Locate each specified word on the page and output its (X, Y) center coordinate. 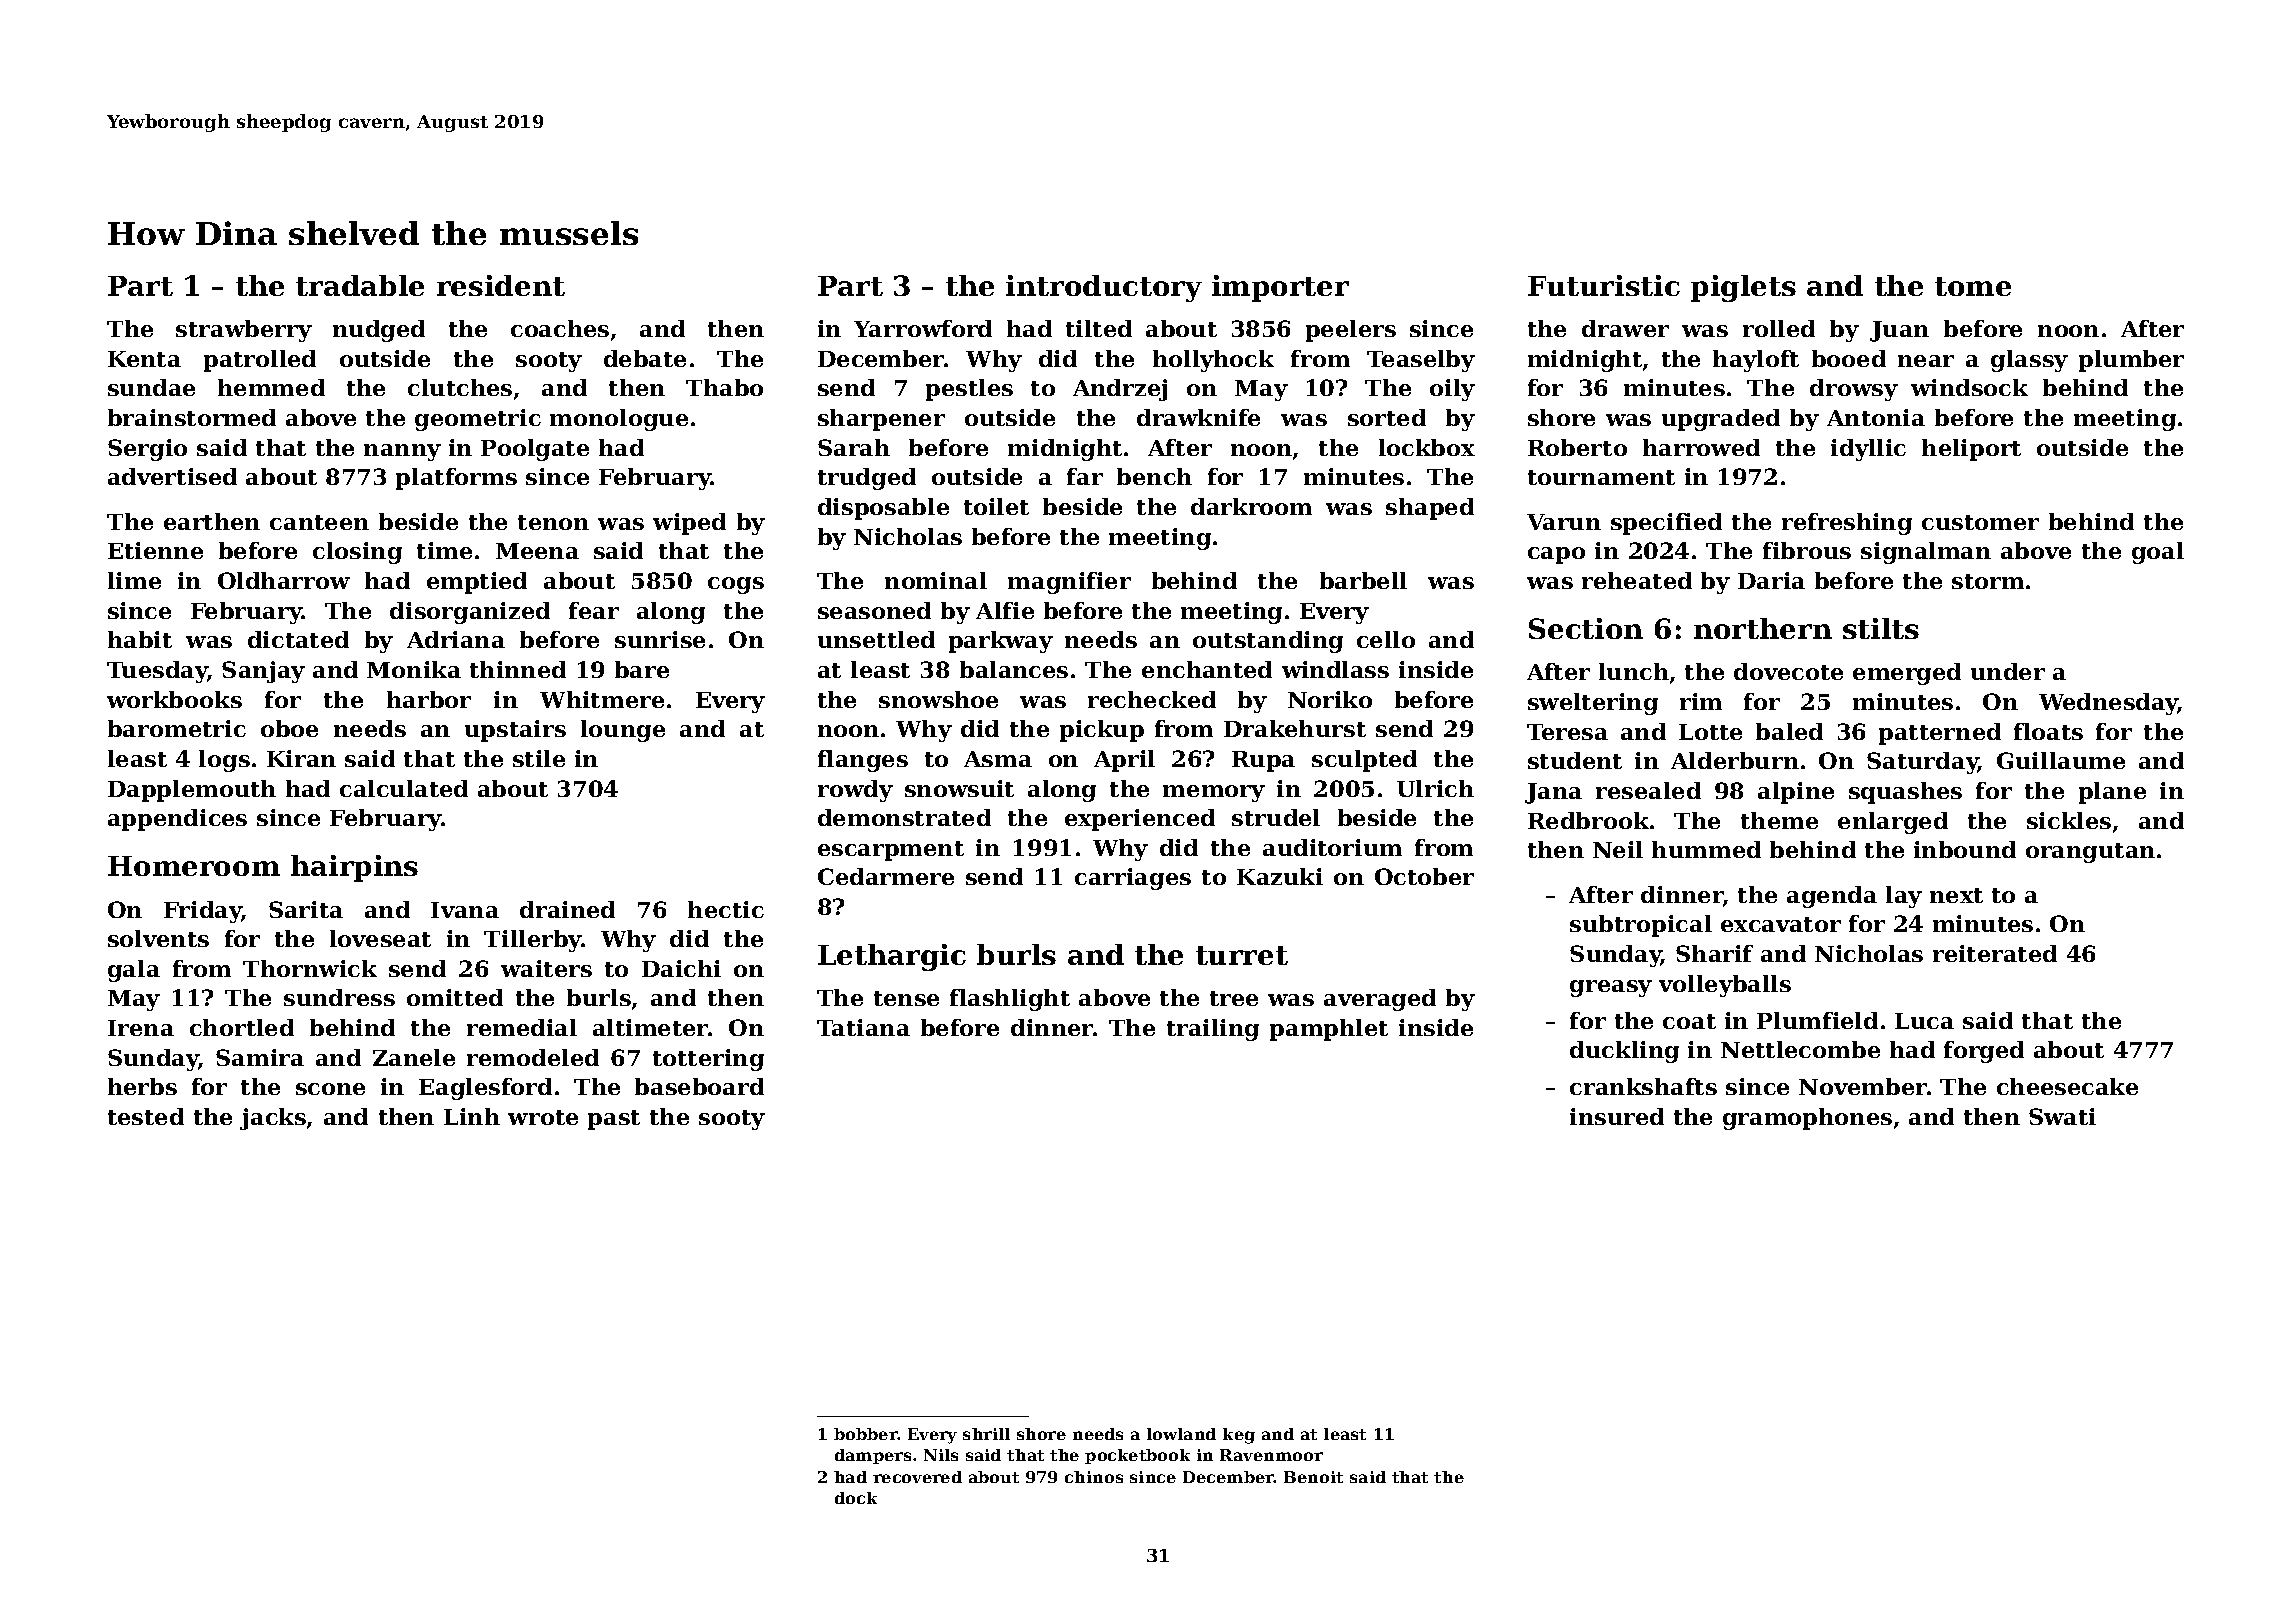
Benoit (1313, 1477)
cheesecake (2067, 1086)
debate (645, 358)
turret (1242, 955)
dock (856, 1498)
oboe (289, 728)
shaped (1430, 509)
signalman (1926, 553)
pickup (1102, 731)
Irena (141, 1028)
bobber (866, 1434)
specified (1666, 524)
